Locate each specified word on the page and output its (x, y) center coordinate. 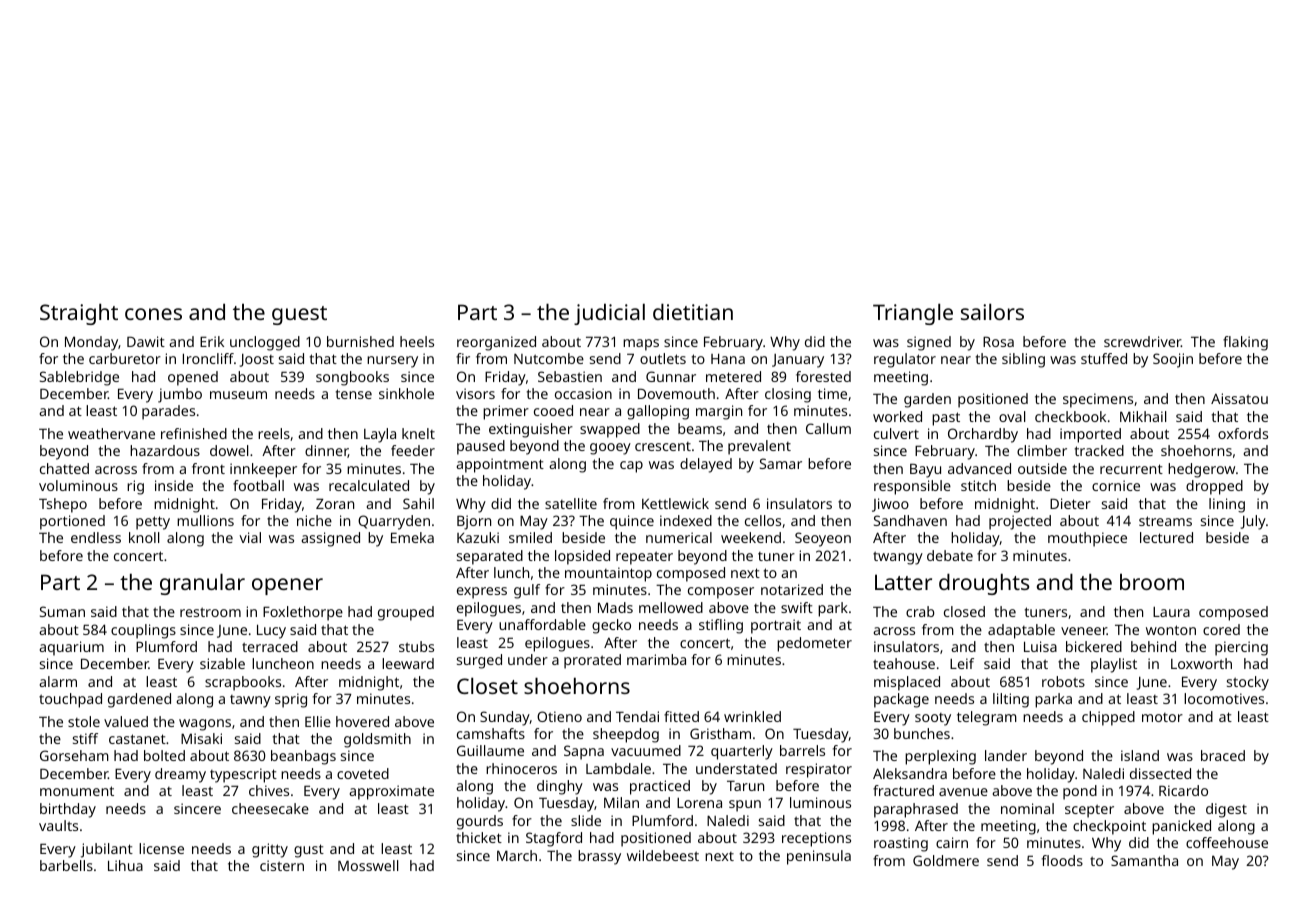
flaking (1245, 343)
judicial (609, 314)
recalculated (369, 485)
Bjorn (474, 522)
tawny (250, 701)
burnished (360, 341)
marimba (656, 659)
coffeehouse (1227, 842)
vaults (58, 825)
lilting (1011, 700)
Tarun (745, 785)
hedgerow (1201, 470)
